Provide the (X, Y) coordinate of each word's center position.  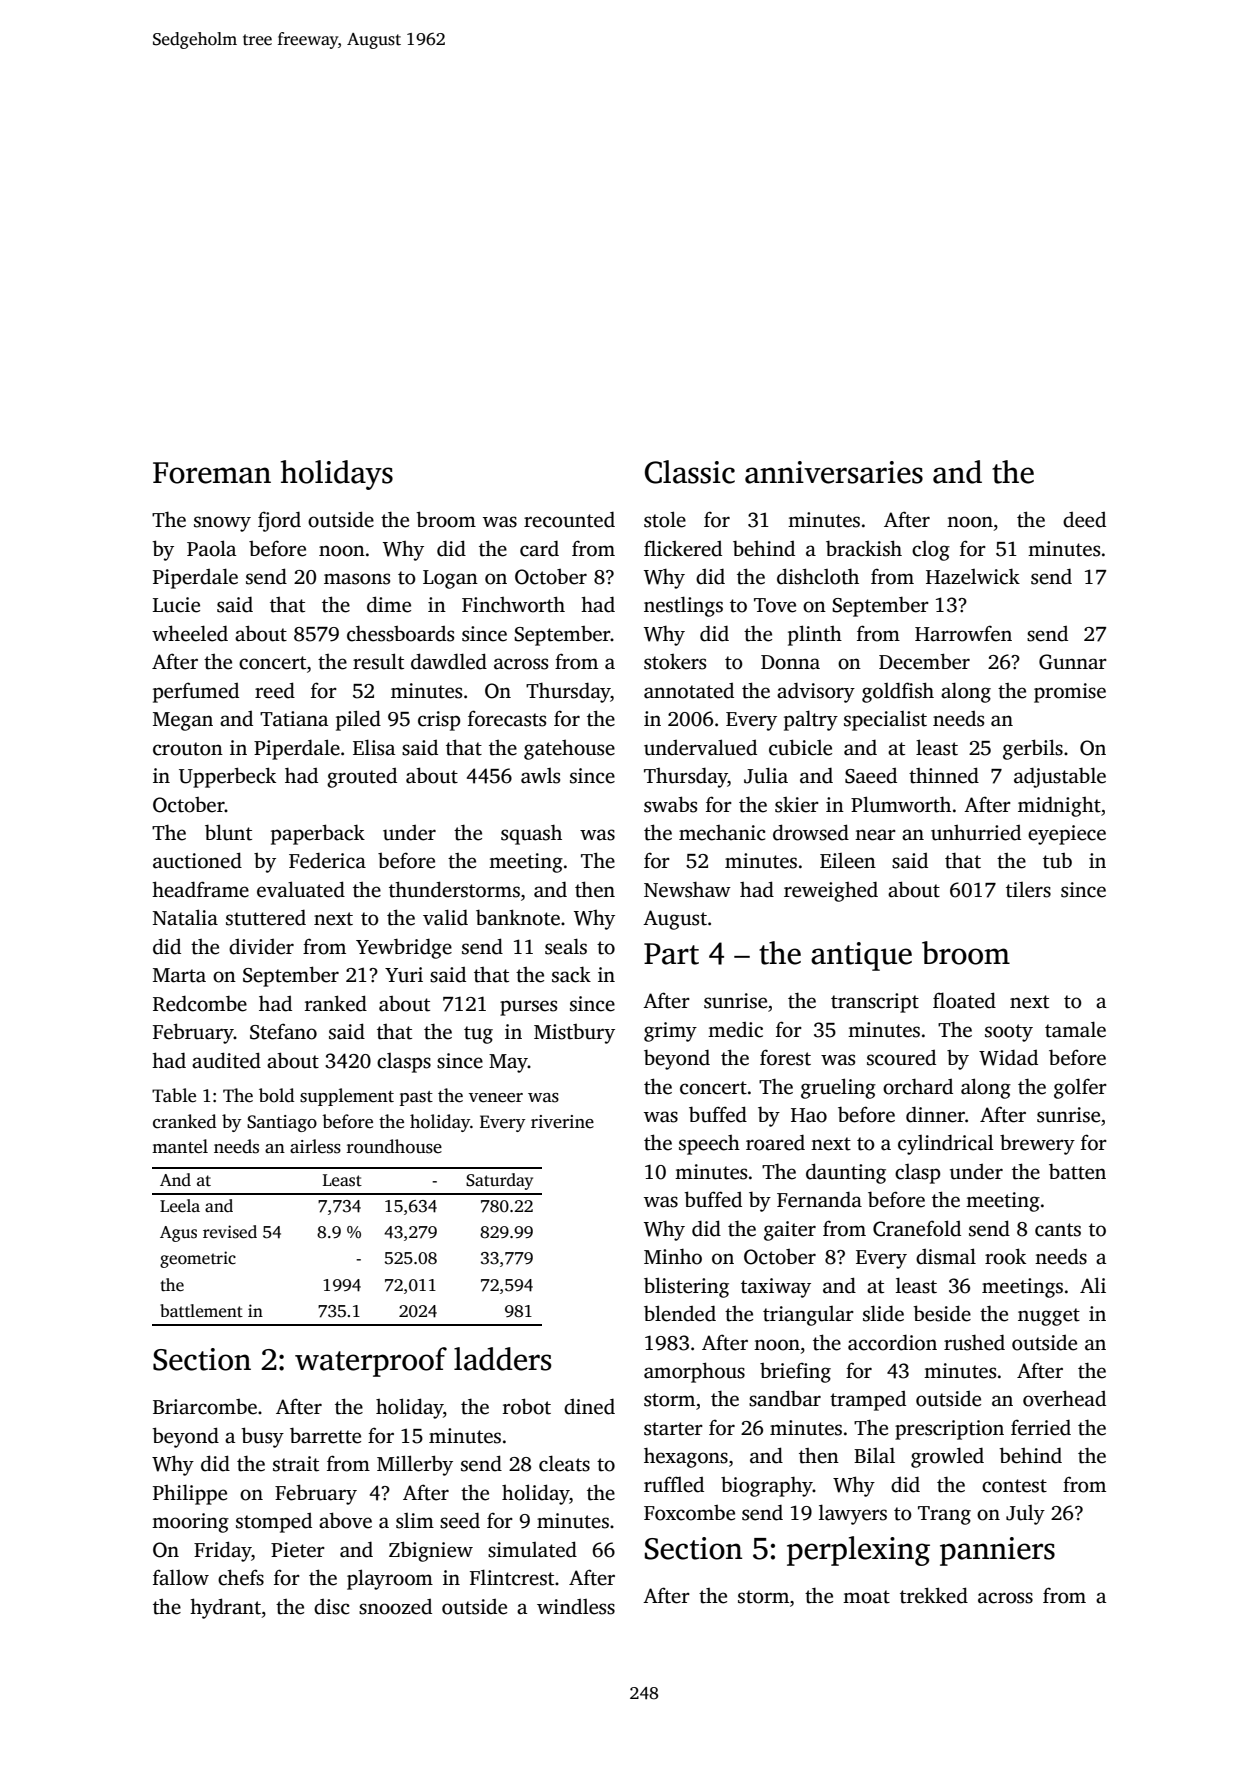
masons (357, 579)
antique (861, 956)
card (539, 548)
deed (1084, 520)
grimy (670, 1032)
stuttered (266, 917)
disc (332, 1607)
